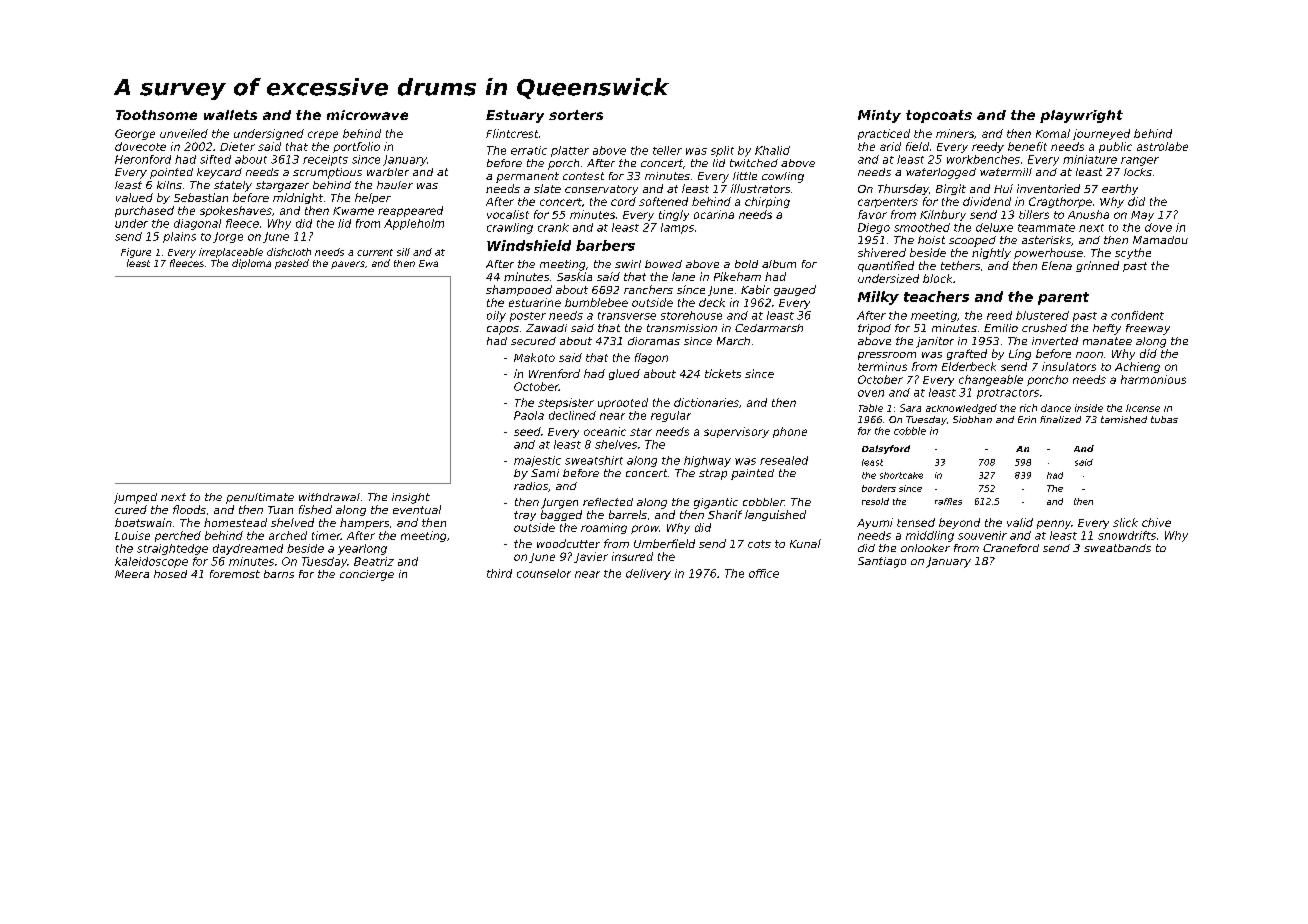  What do you see at coordinates (1133, 253) in the screenshot?
I see `scythe` at bounding box center [1133, 253].
